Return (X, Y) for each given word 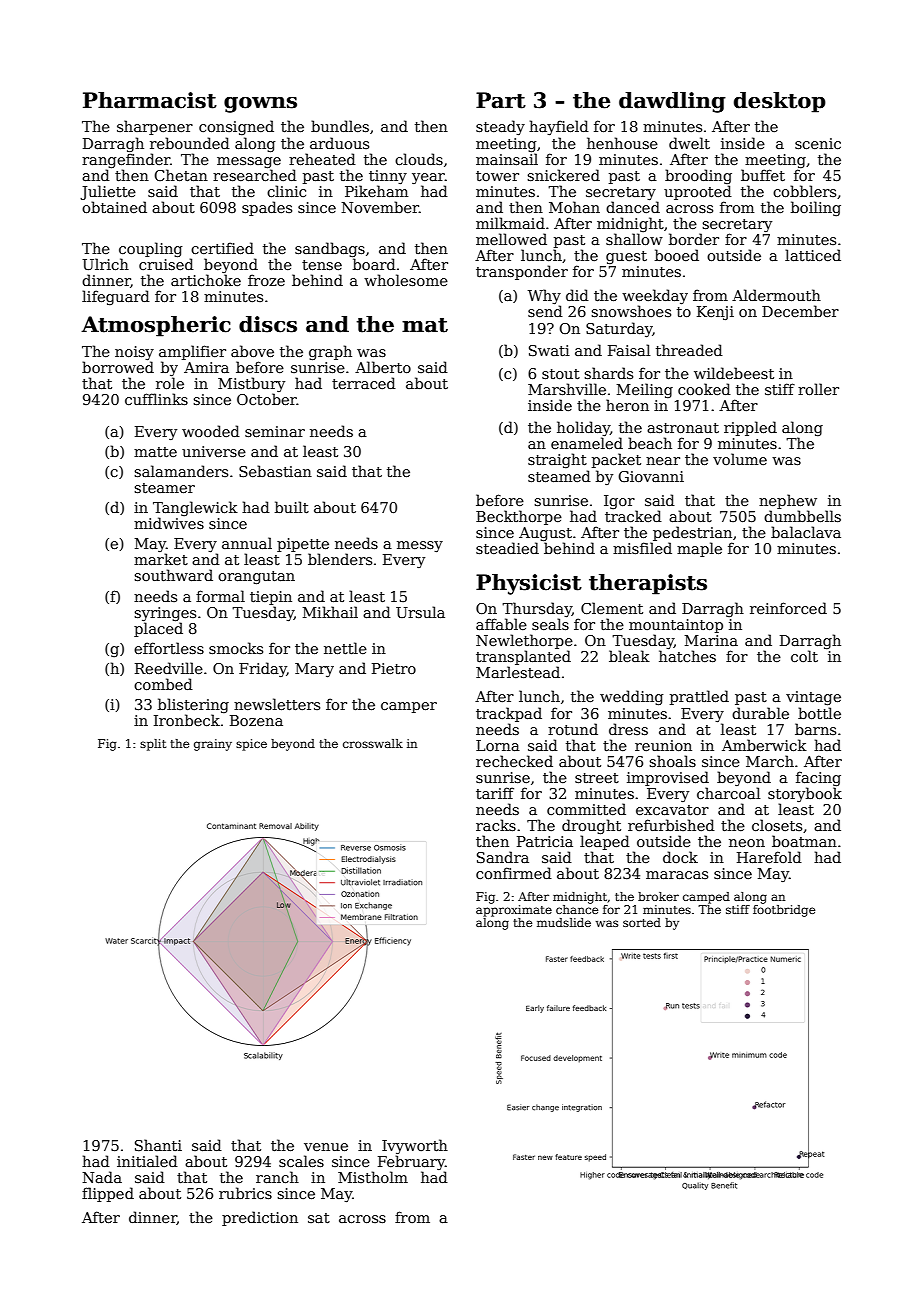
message (249, 162)
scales (301, 1161)
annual (247, 543)
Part (501, 100)
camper (409, 707)
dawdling (672, 102)
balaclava (806, 532)
